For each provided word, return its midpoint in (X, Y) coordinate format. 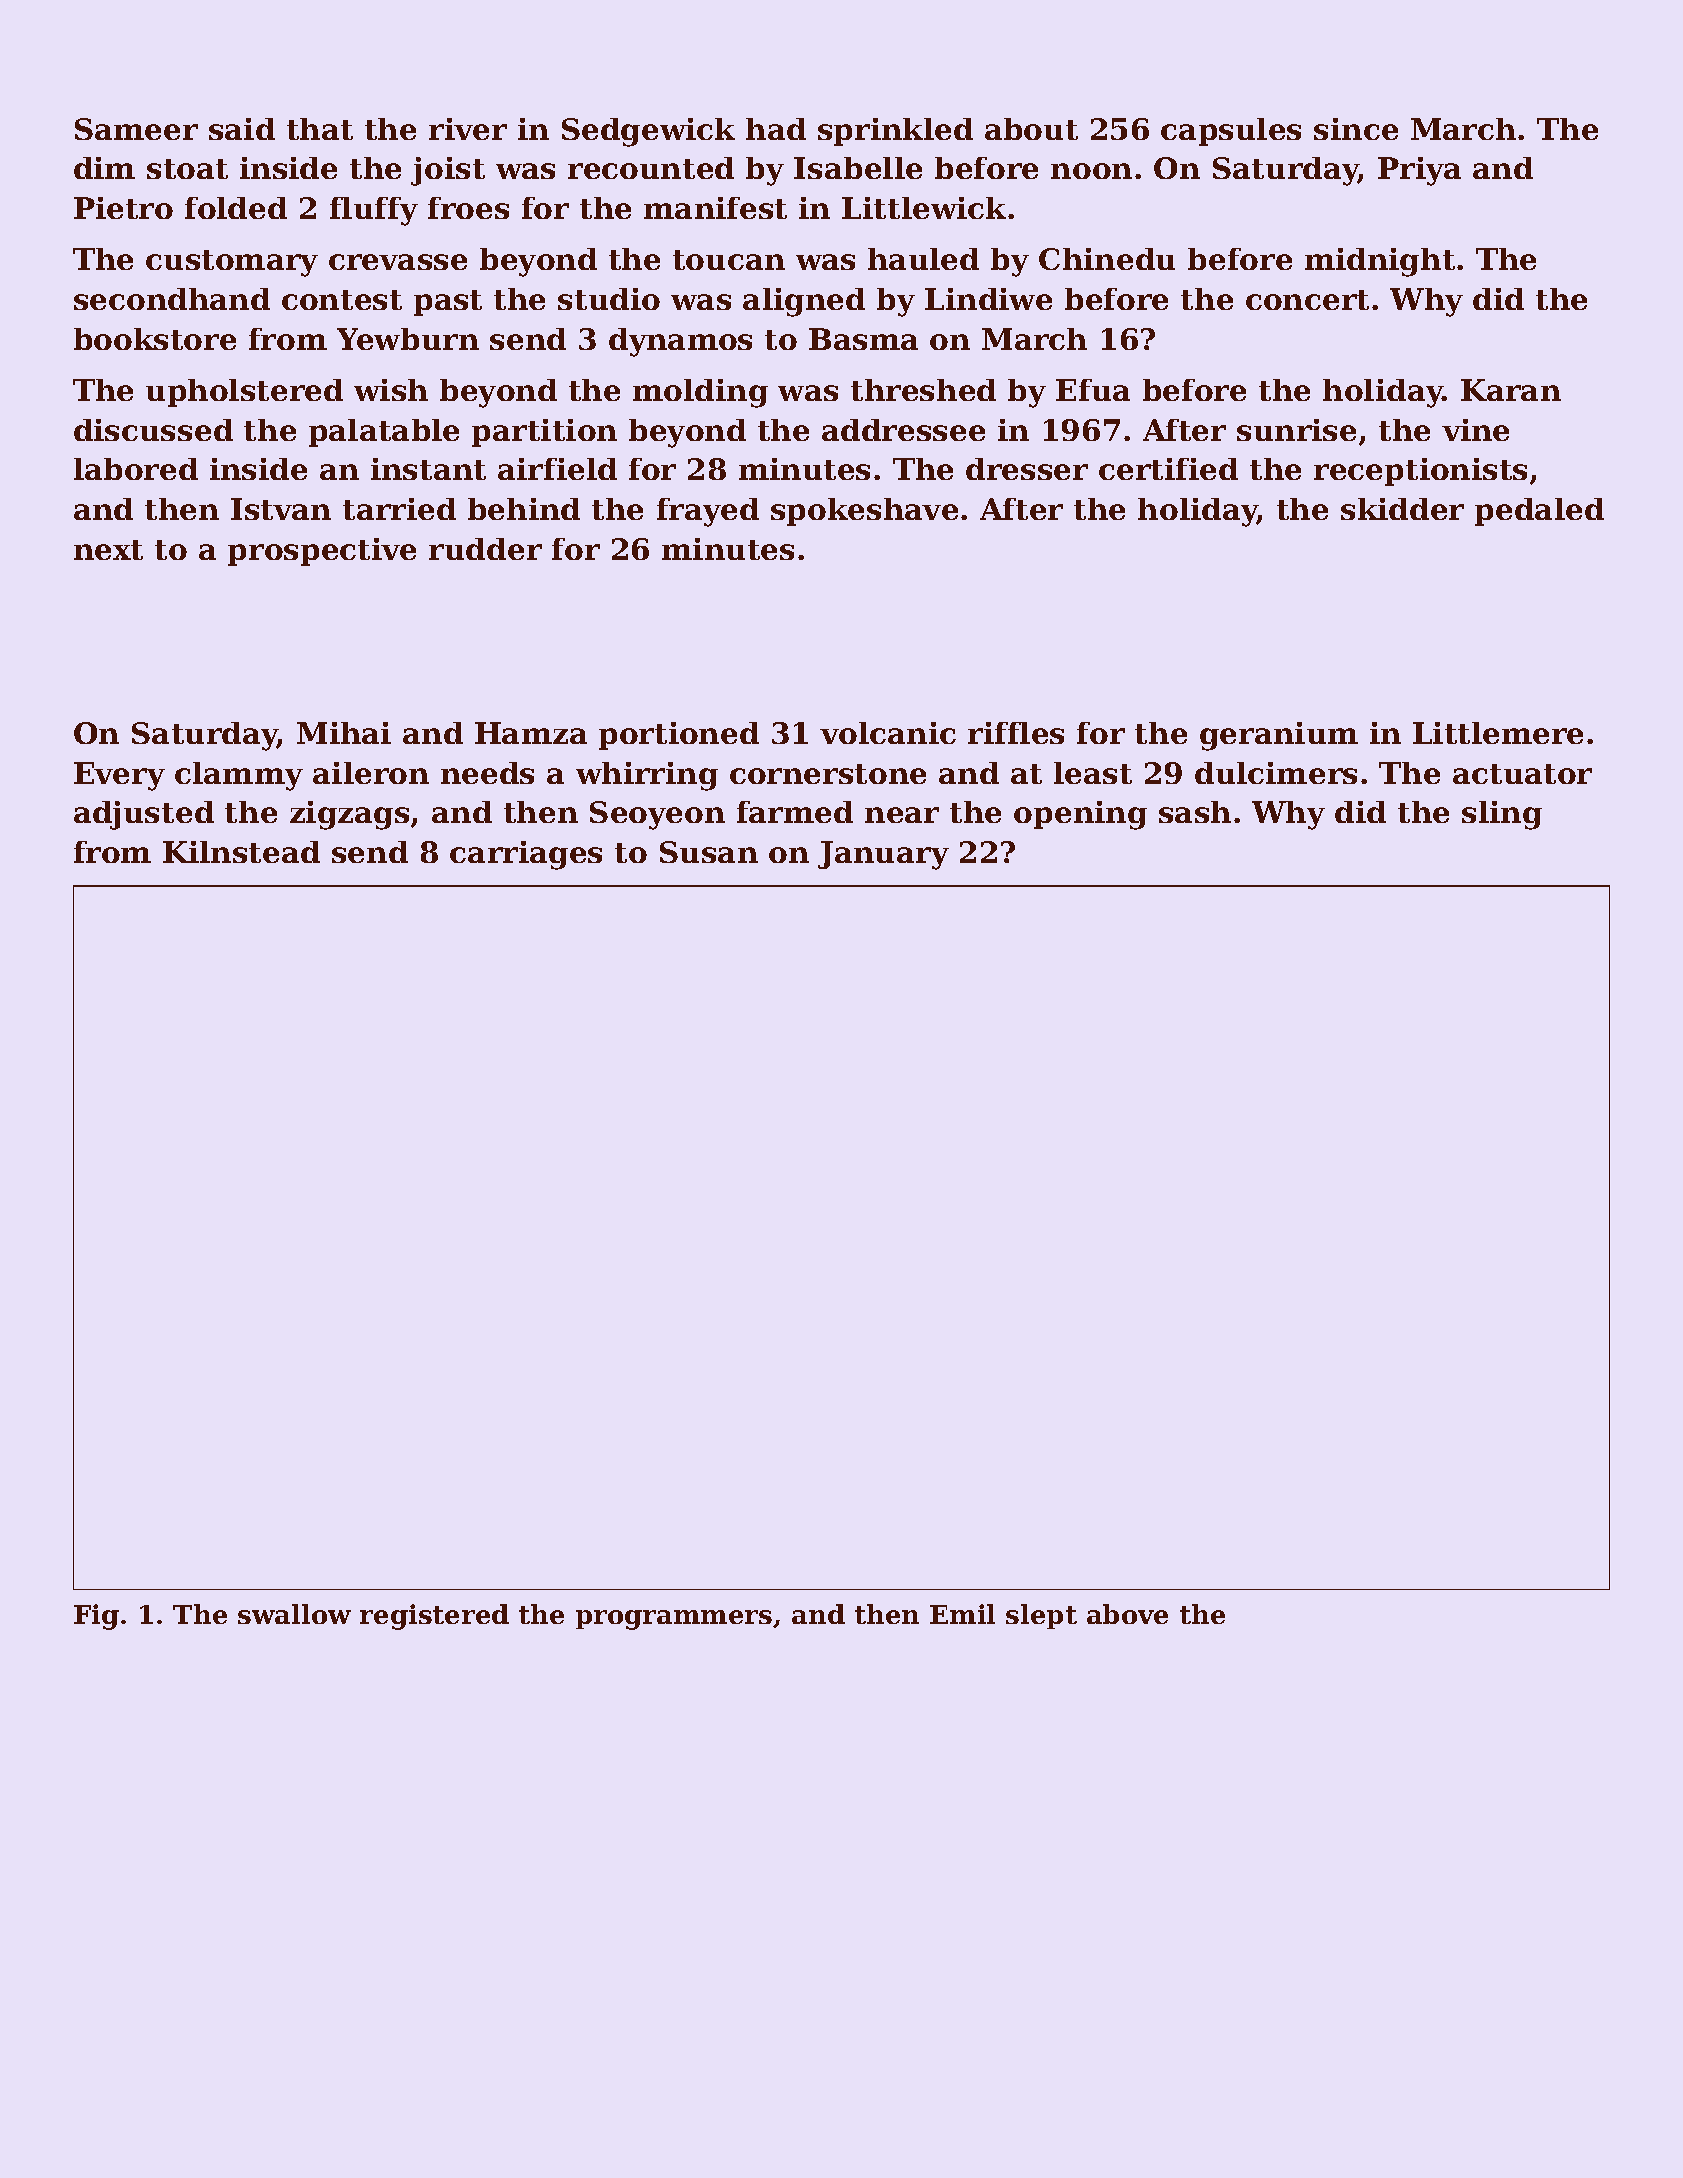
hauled (923, 259)
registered (434, 1617)
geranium (1279, 736)
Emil (962, 1614)
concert (1307, 300)
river (468, 129)
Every (119, 776)
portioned (679, 736)
